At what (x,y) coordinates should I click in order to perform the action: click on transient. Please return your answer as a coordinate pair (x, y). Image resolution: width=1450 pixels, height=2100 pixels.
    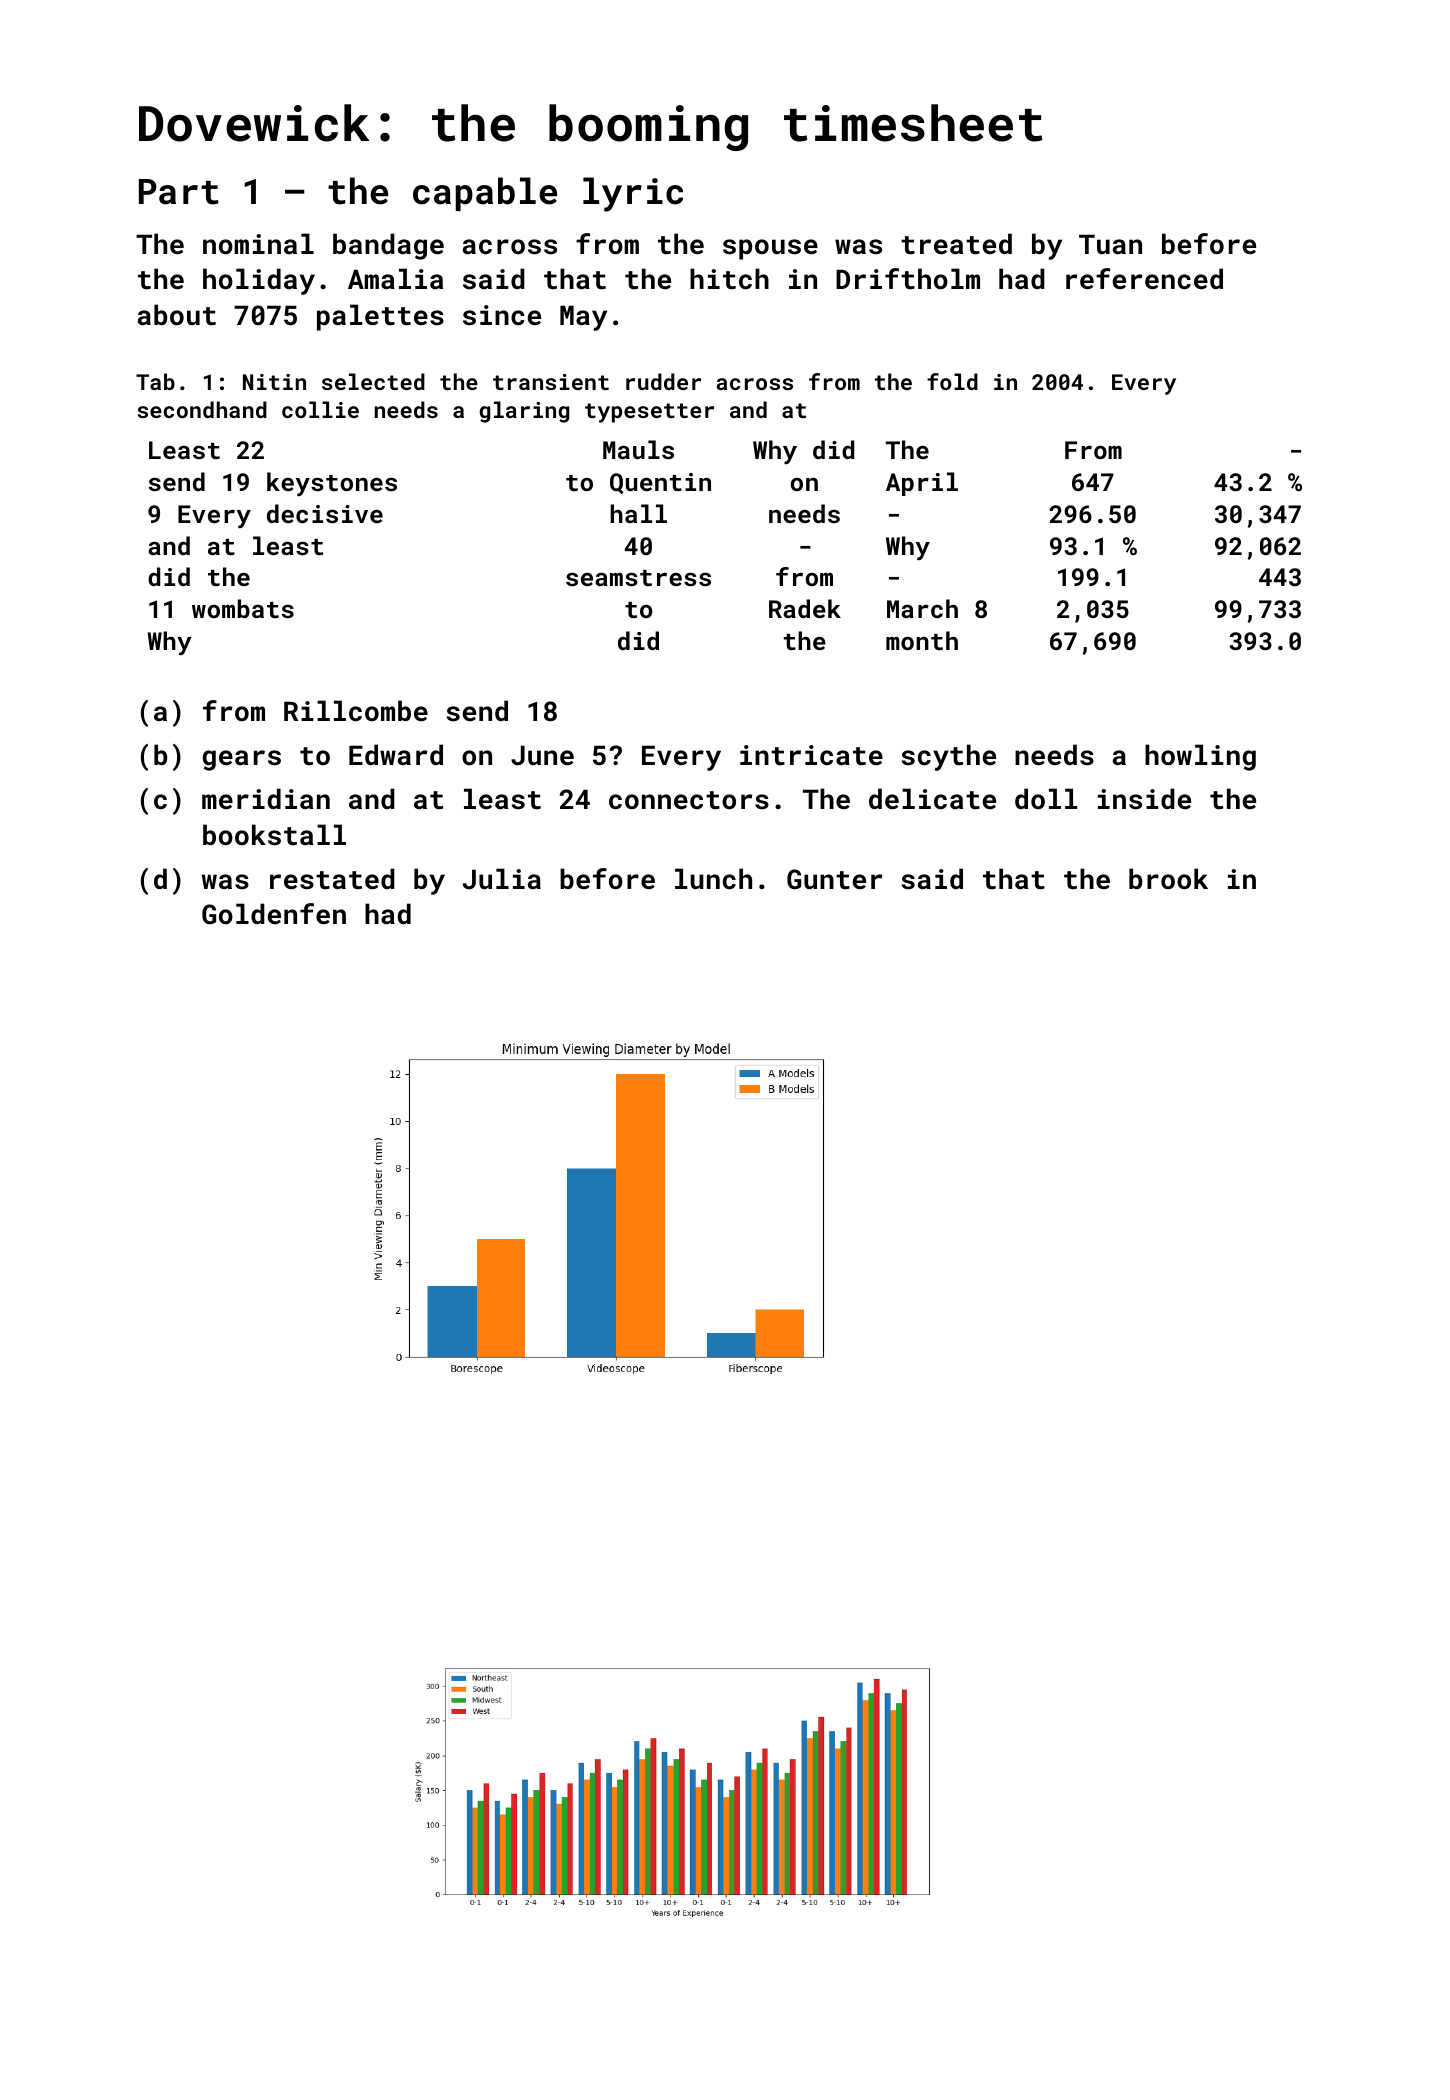
    Looking at the image, I should click on (551, 382).
